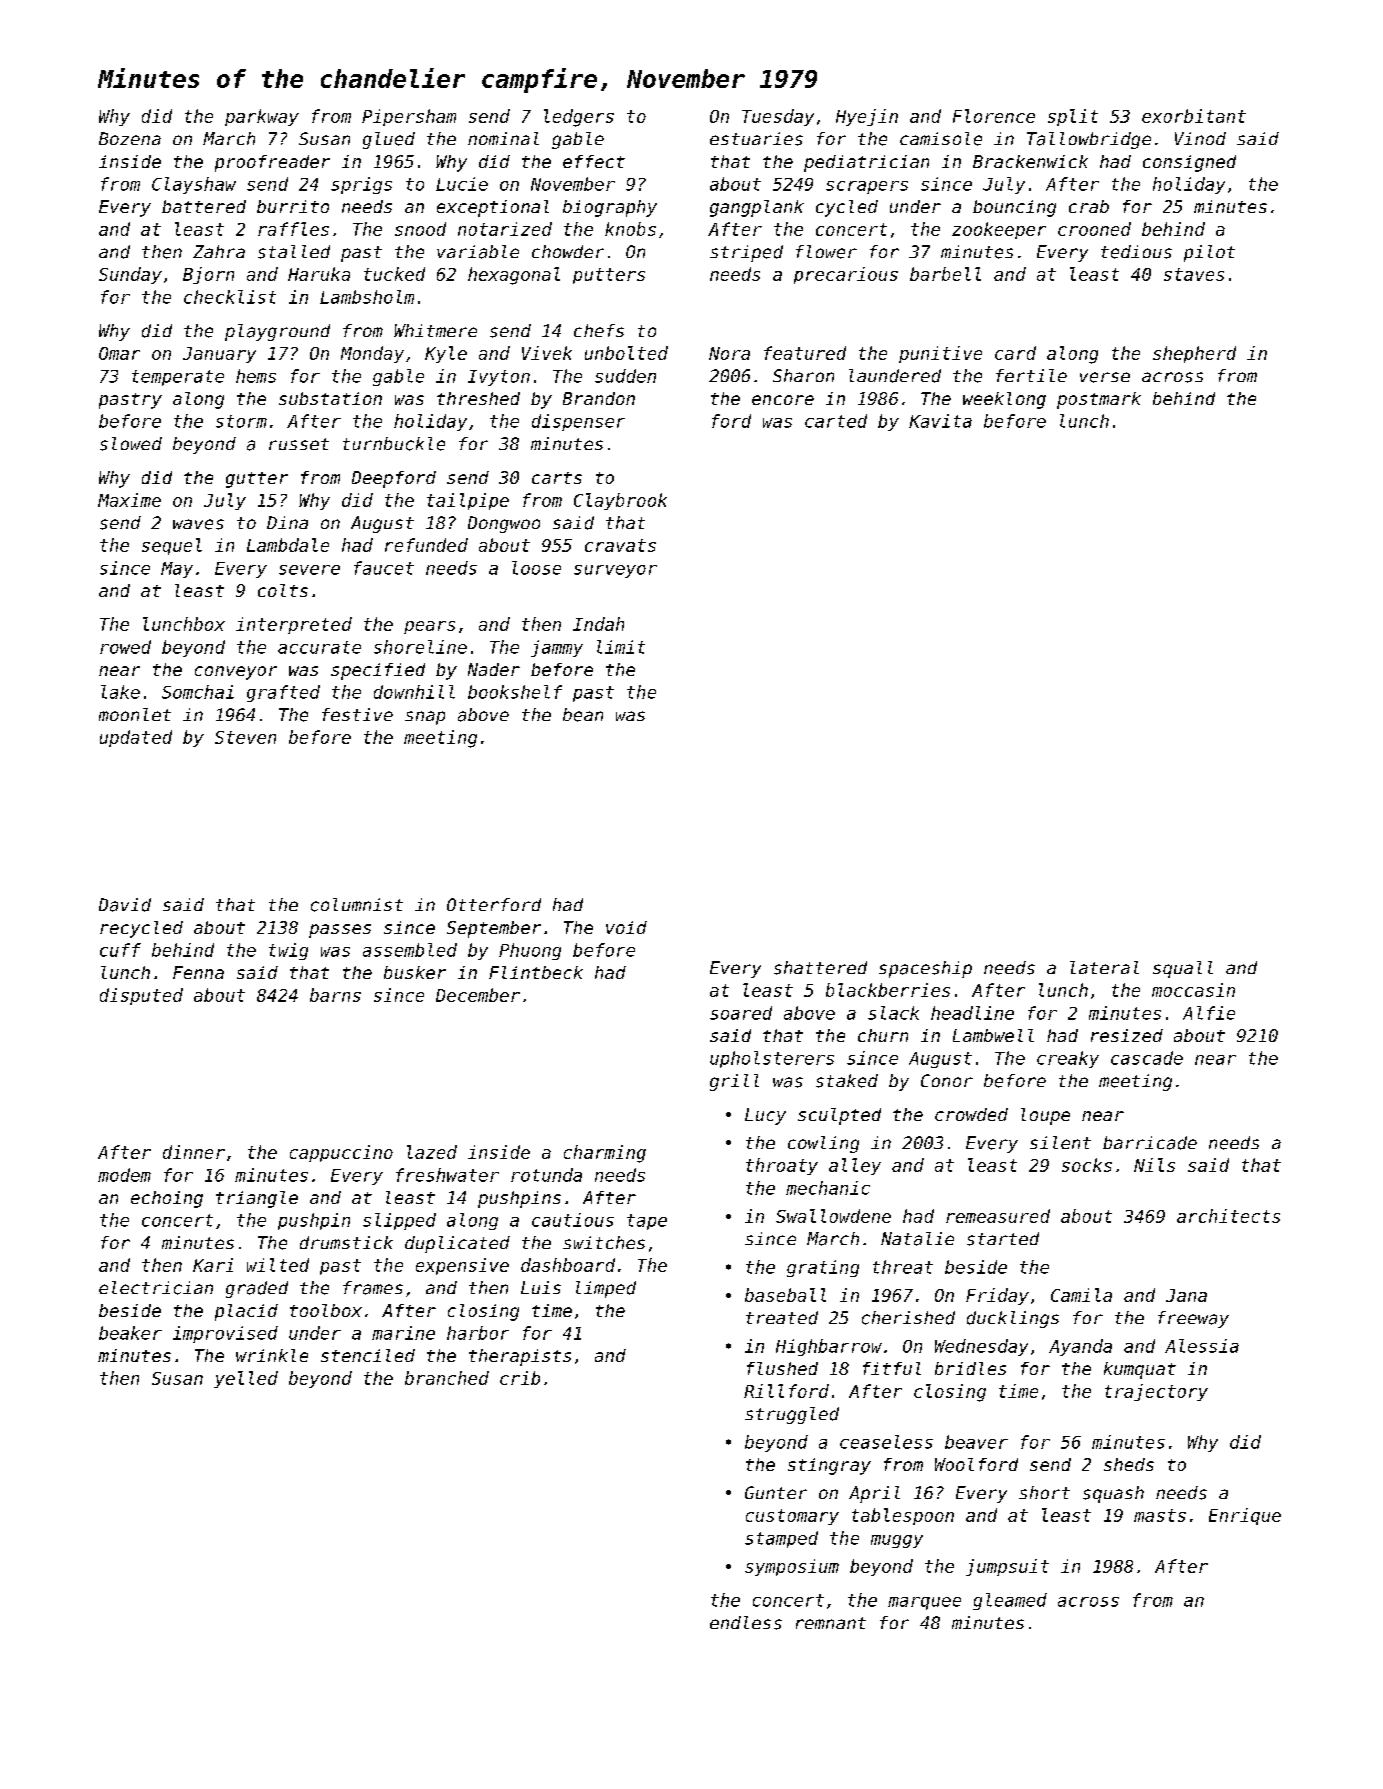 The image size is (1383, 1789). What do you see at coordinates (621, 647) in the page?
I see `limit` at bounding box center [621, 647].
